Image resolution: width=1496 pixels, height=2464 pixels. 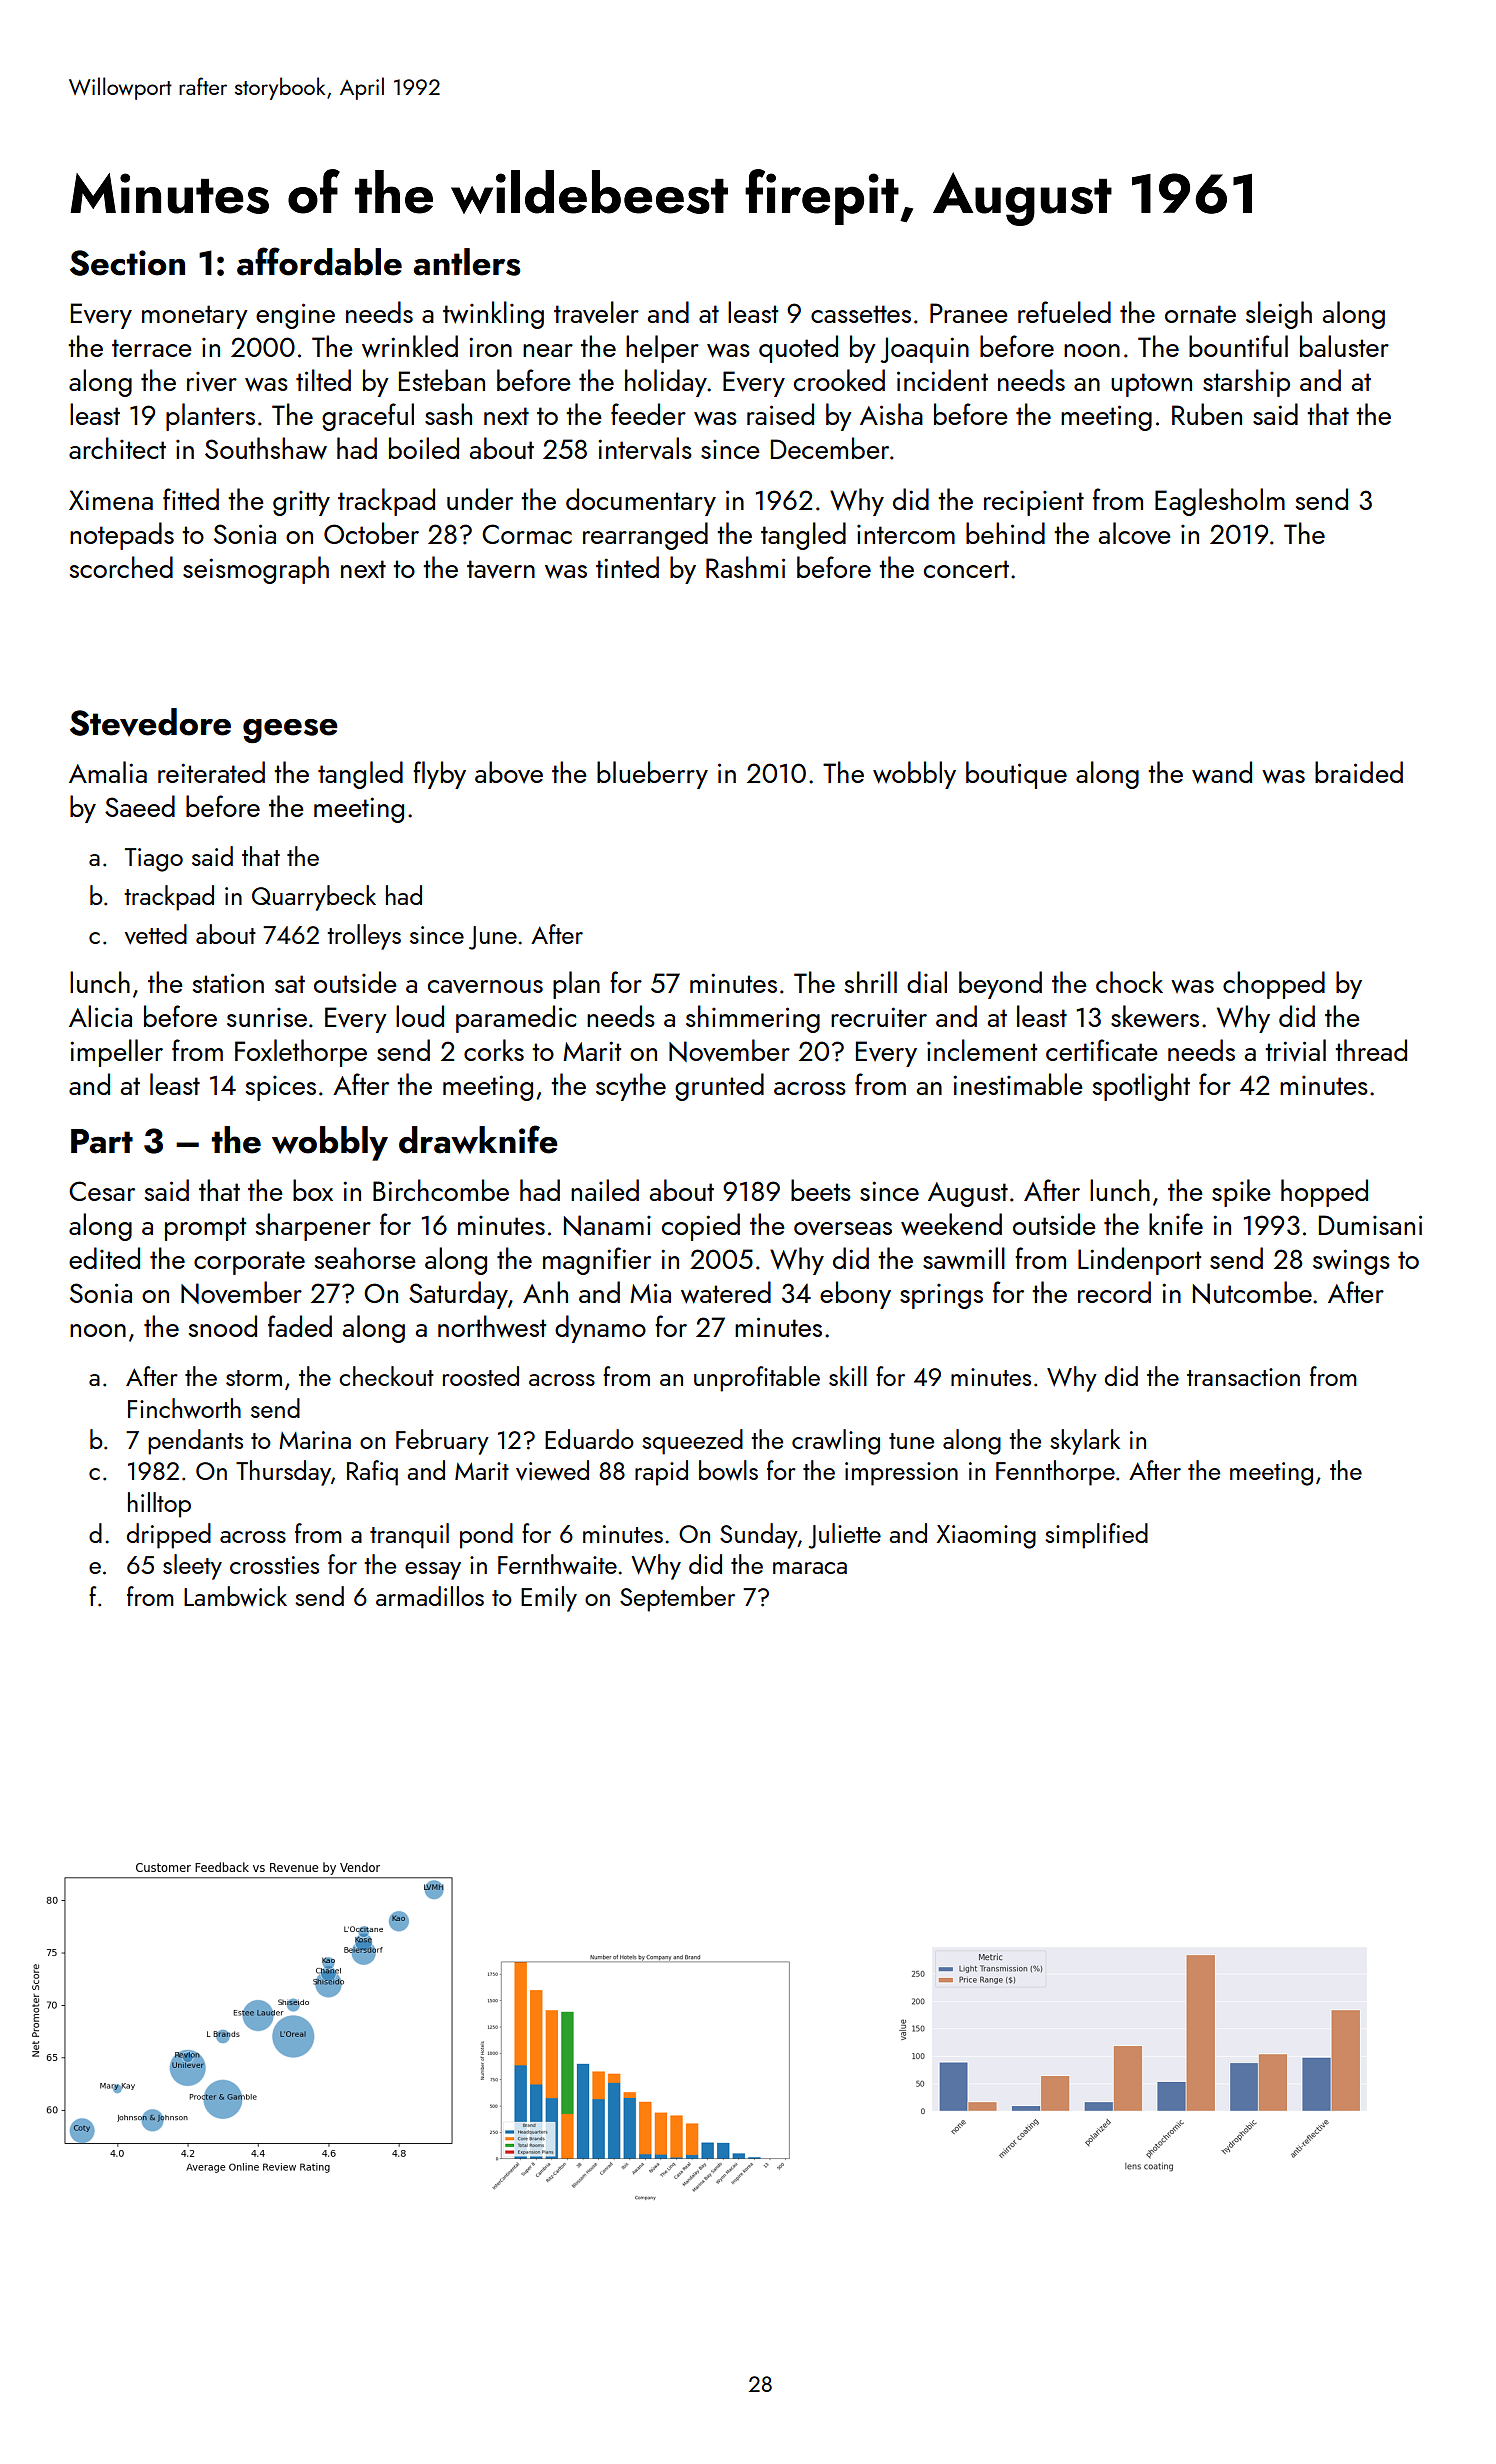 I want to click on scorched, so click(x=121, y=567).
